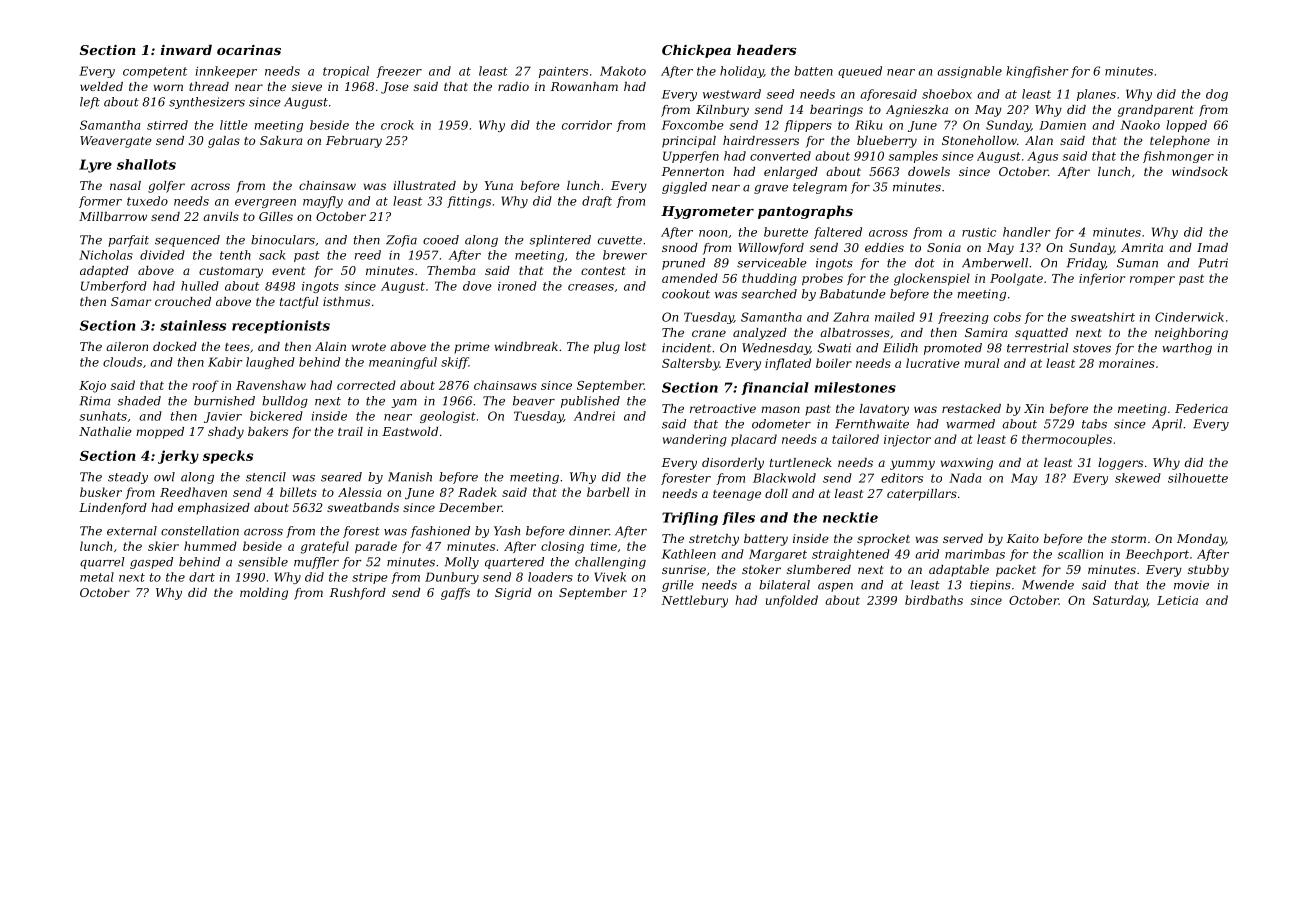 The height and width of the image is (924, 1308). What do you see at coordinates (713, 233) in the image?
I see `noon` at bounding box center [713, 233].
